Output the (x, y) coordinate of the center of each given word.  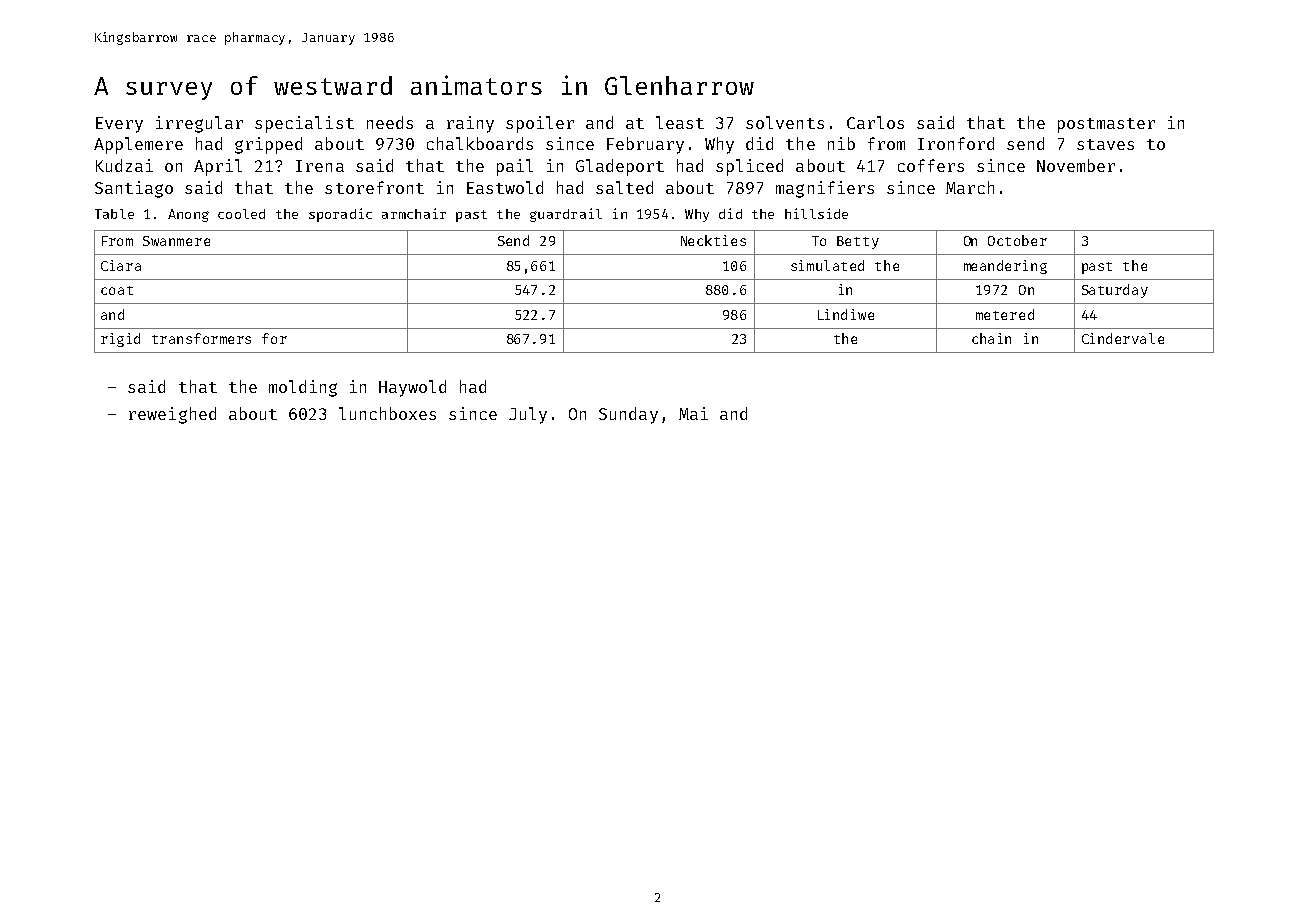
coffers (931, 165)
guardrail (566, 215)
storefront (374, 187)
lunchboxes (387, 413)
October (1017, 240)
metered (1005, 314)
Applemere (138, 145)
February (645, 145)
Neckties (713, 240)
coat (117, 290)
